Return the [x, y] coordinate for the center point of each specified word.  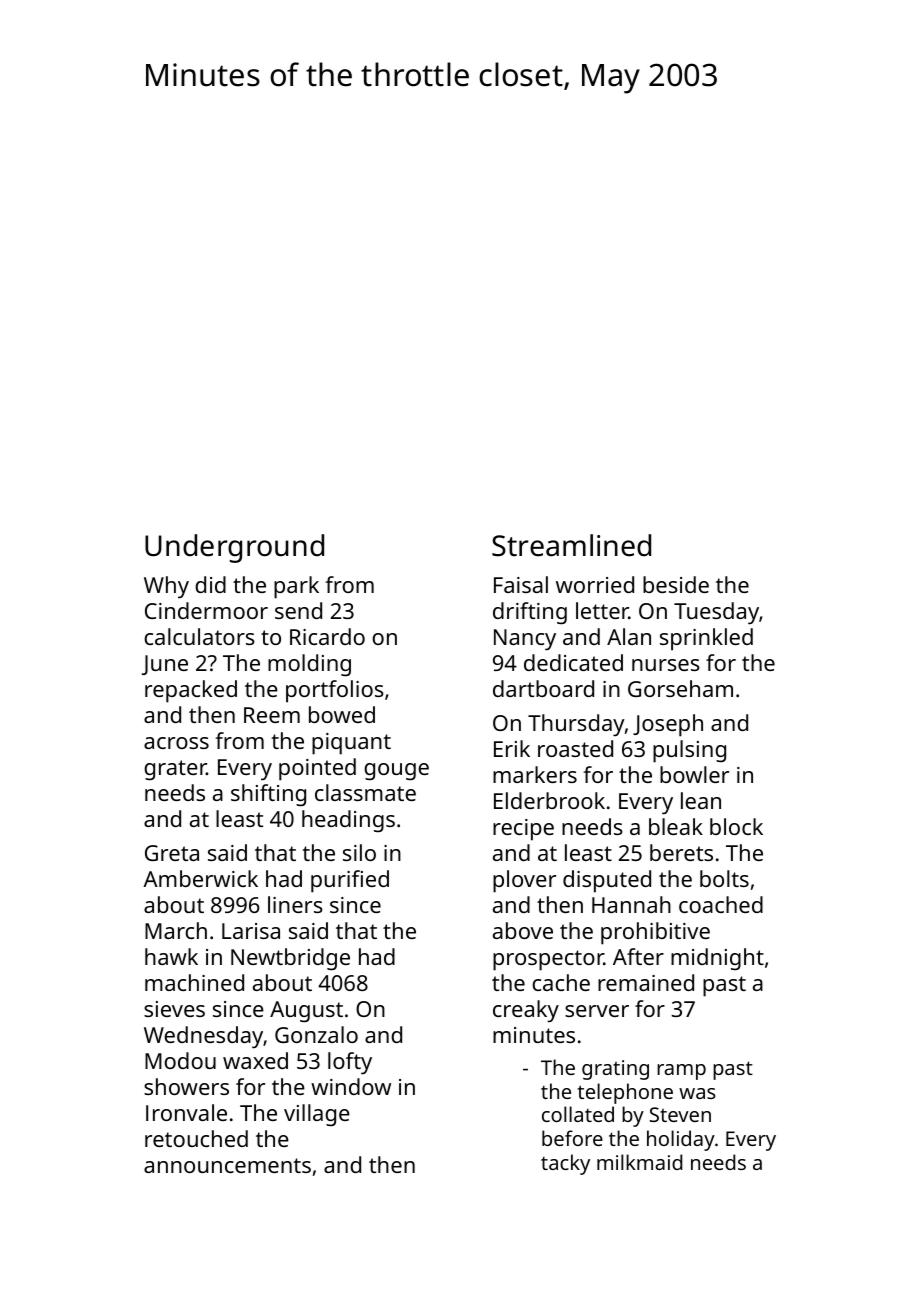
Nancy [525, 640]
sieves [174, 1009]
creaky [526, 1011]
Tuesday [716, 613]
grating [615, 1070]
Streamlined [571, 545]
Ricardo [327, 636]
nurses [666, 665]
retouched [196, 1138]
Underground [234, 548]
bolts [724, 878]
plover [524, 881]
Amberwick [200, 878]
